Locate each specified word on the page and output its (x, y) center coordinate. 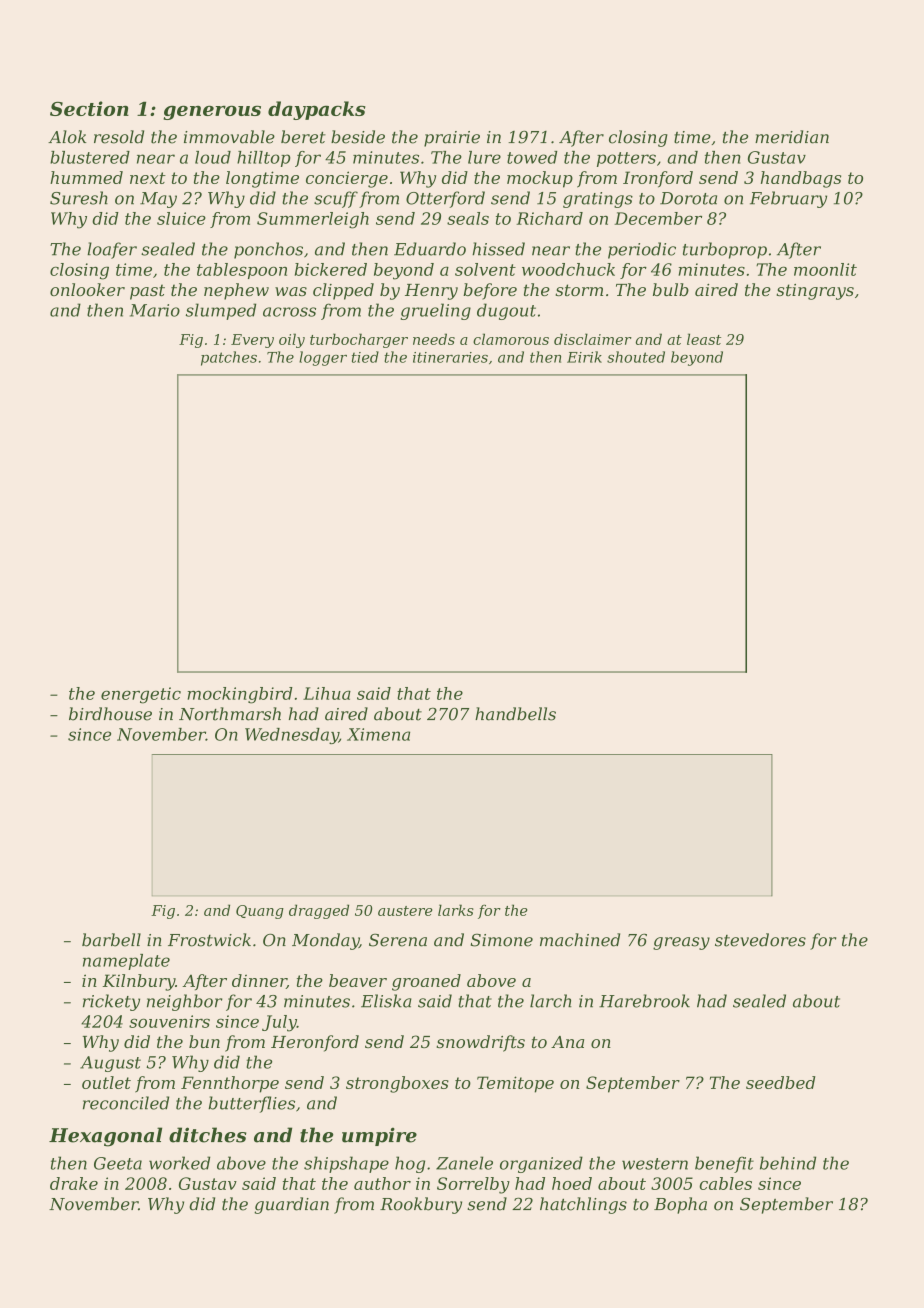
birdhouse (110, 714)
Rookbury (421, 1205)
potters (626, 159)
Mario (155, 310)
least (704, 339)
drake (74, 1183)
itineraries (450, 357)
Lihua (327, 693)
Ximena (378, 734)
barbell (111, 940)
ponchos (268, 250)
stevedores (760, 940)
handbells (515, 714)
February (788, 199)
